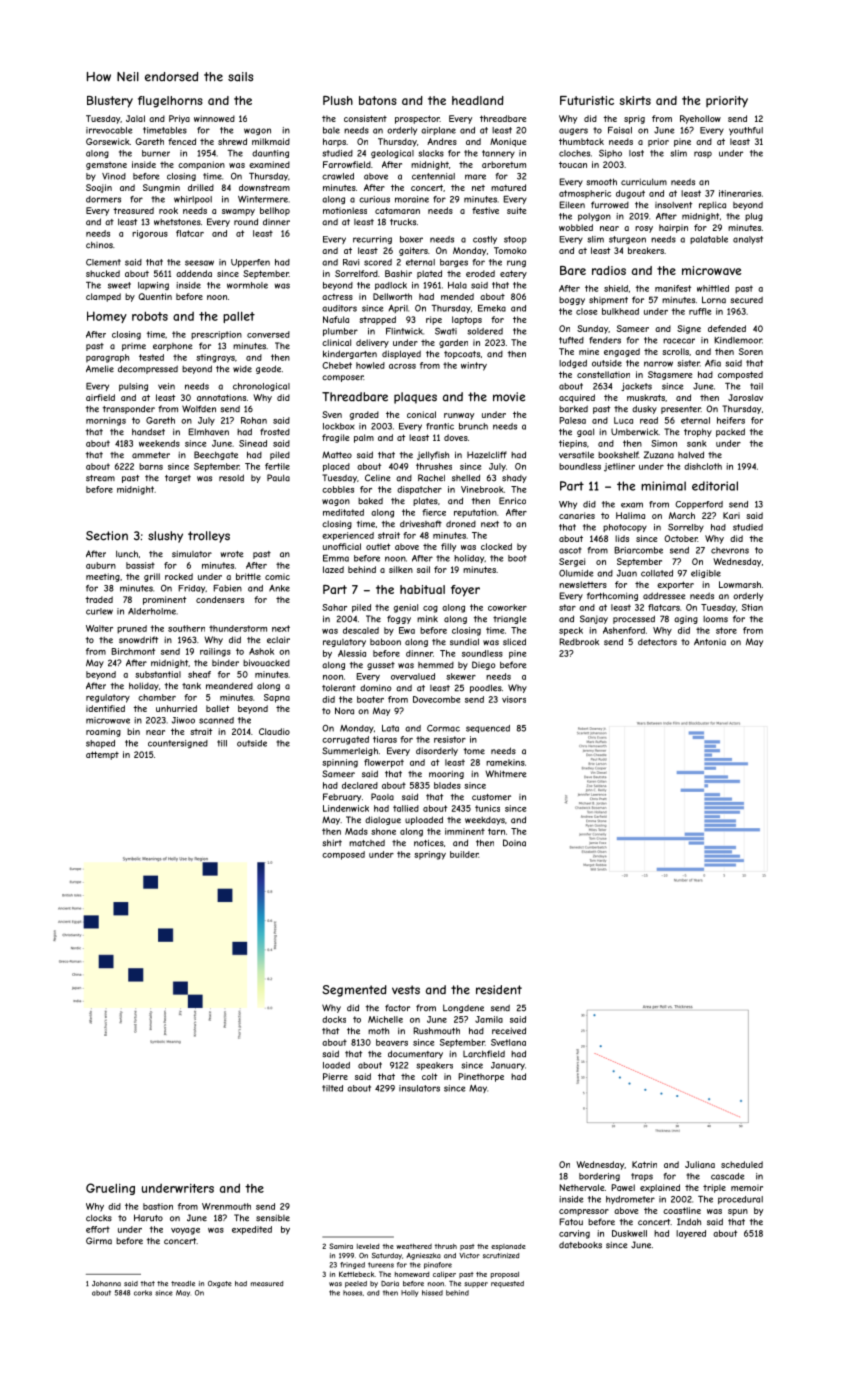 The image size is (849, 1400). I want to click on resident, so click(499, 990).
